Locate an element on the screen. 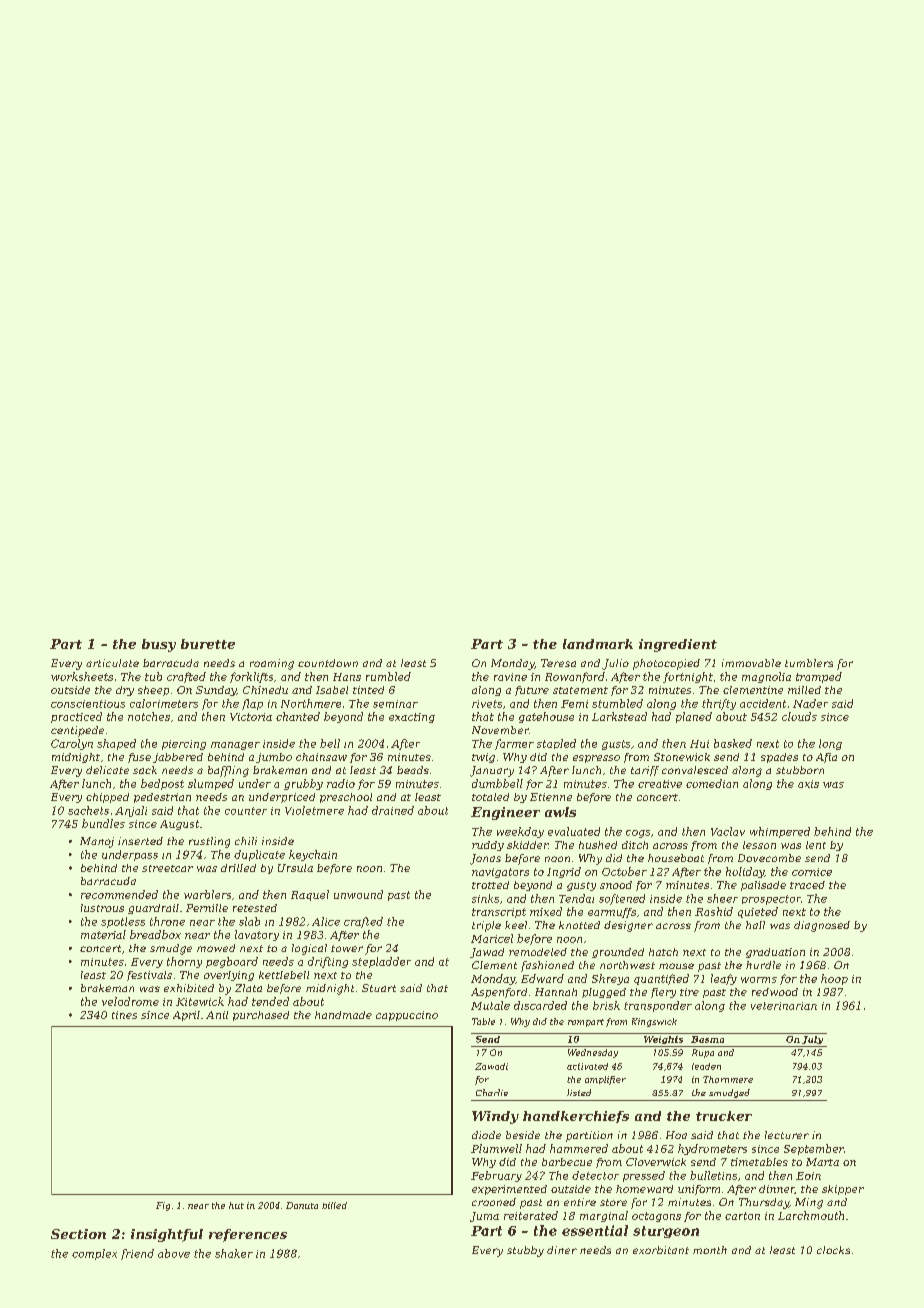 This screenshot has width=924, height=1308. lecturer is located at coordinates (787, 1135).
